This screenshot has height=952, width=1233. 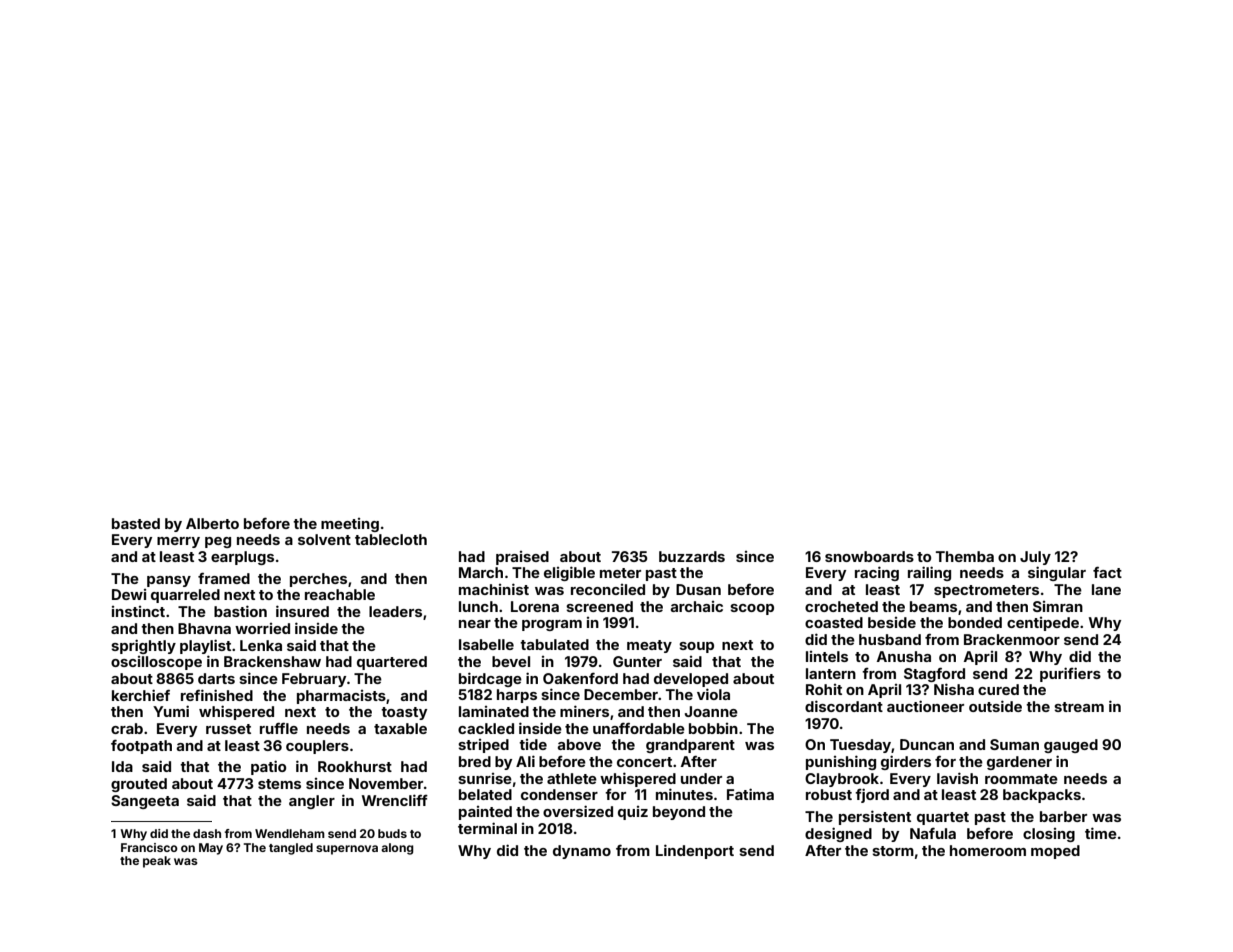 What do you see at coordinates (692, 556) in the screenshot?
I see `buzzards` at bounding box center [692, 556].
